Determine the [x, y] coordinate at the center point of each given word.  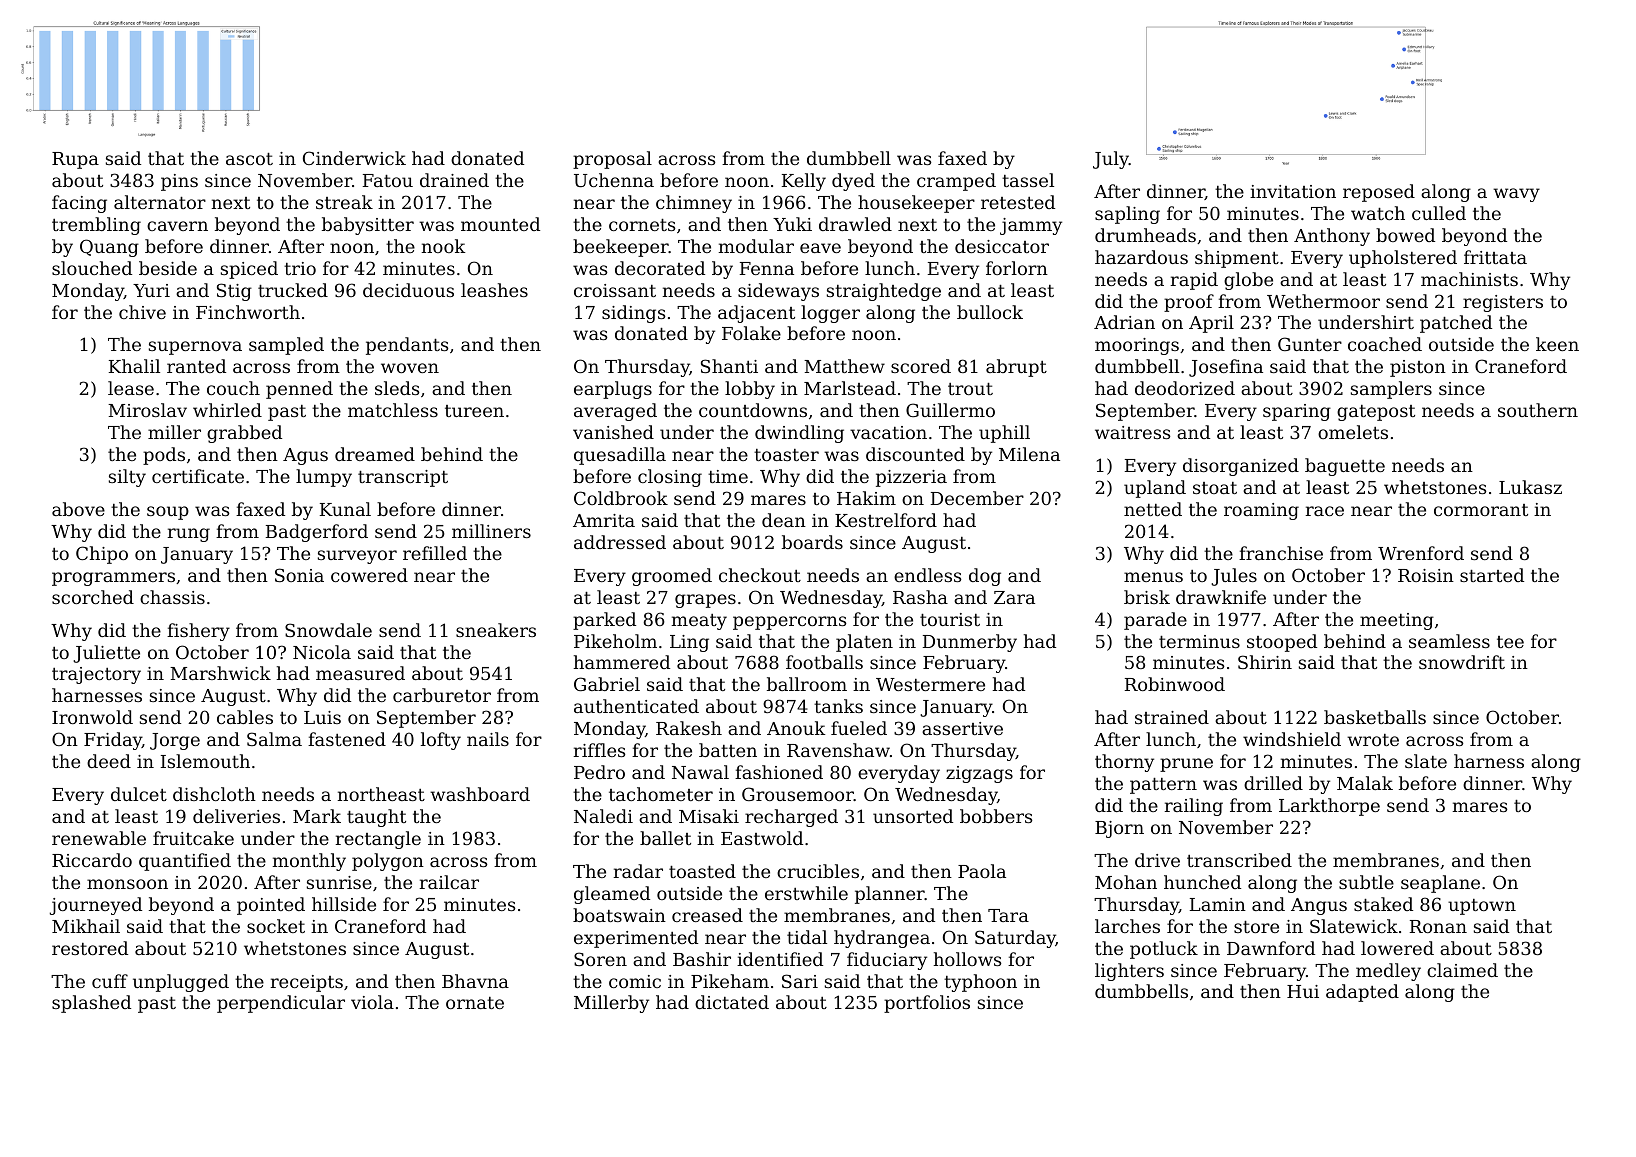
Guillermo [950, 410]
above [78, 509]
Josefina [1226, 368]
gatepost [1376, 413]
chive [142, 312]
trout [970, 389]
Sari [800, 981]
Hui [1303, 991]
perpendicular [281, 1004]
